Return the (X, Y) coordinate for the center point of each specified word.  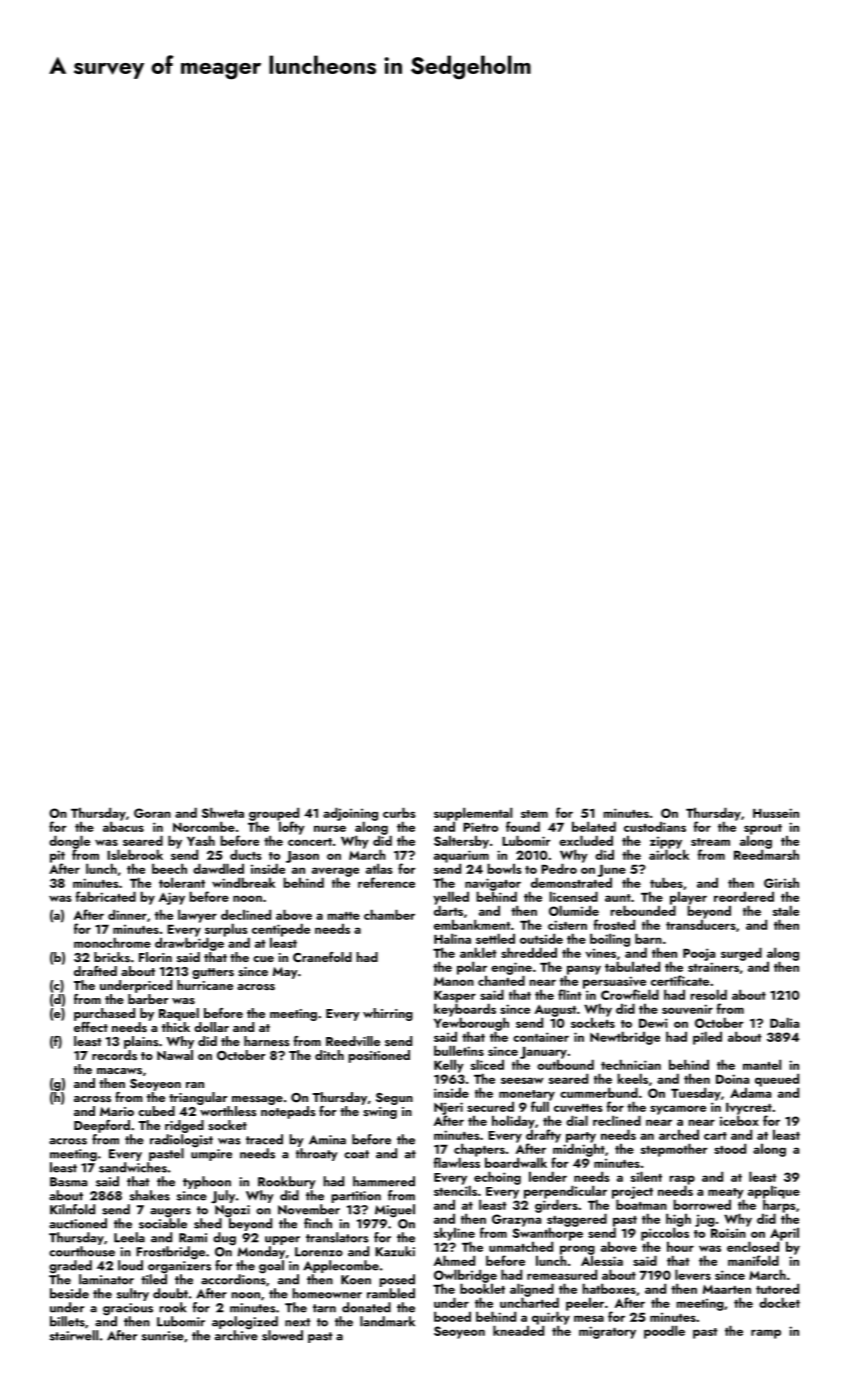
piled (707, 1038)
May (285, 973)
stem (534, 814)
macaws (119, 1071)
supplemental (473, 814)
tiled (154, 1279)
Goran (152, 813)
